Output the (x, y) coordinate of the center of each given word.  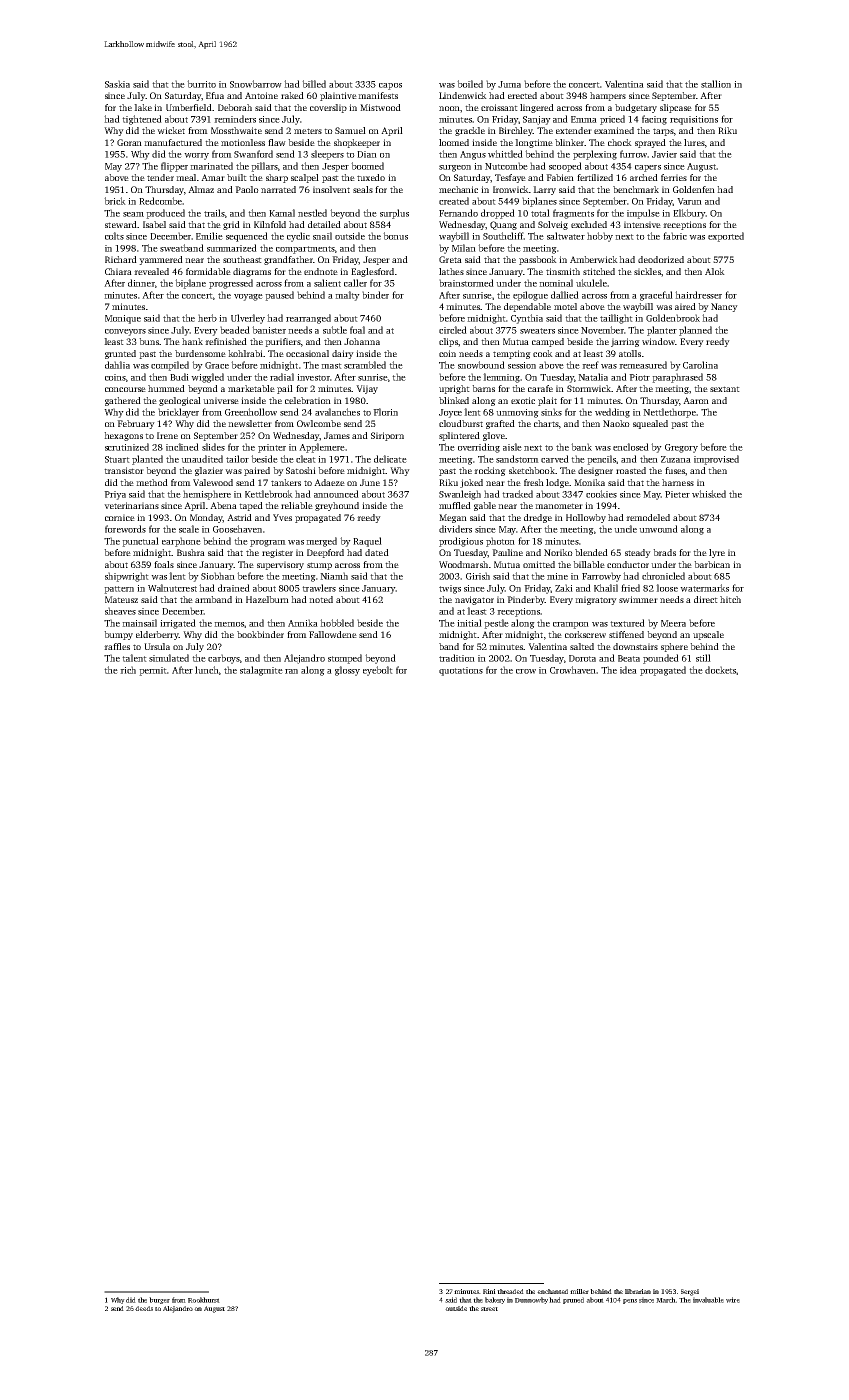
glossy (347, 671)
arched (644, 177)
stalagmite (261, 671)
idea (628, 670)
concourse (125, 389)
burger (159, 1300)
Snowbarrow (256, 84)
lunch (207, 670)
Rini (489, 1291)
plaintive (338, 96)
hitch (730, 599)
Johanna (362, 341)
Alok (715, 271)
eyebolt (378, 671)
